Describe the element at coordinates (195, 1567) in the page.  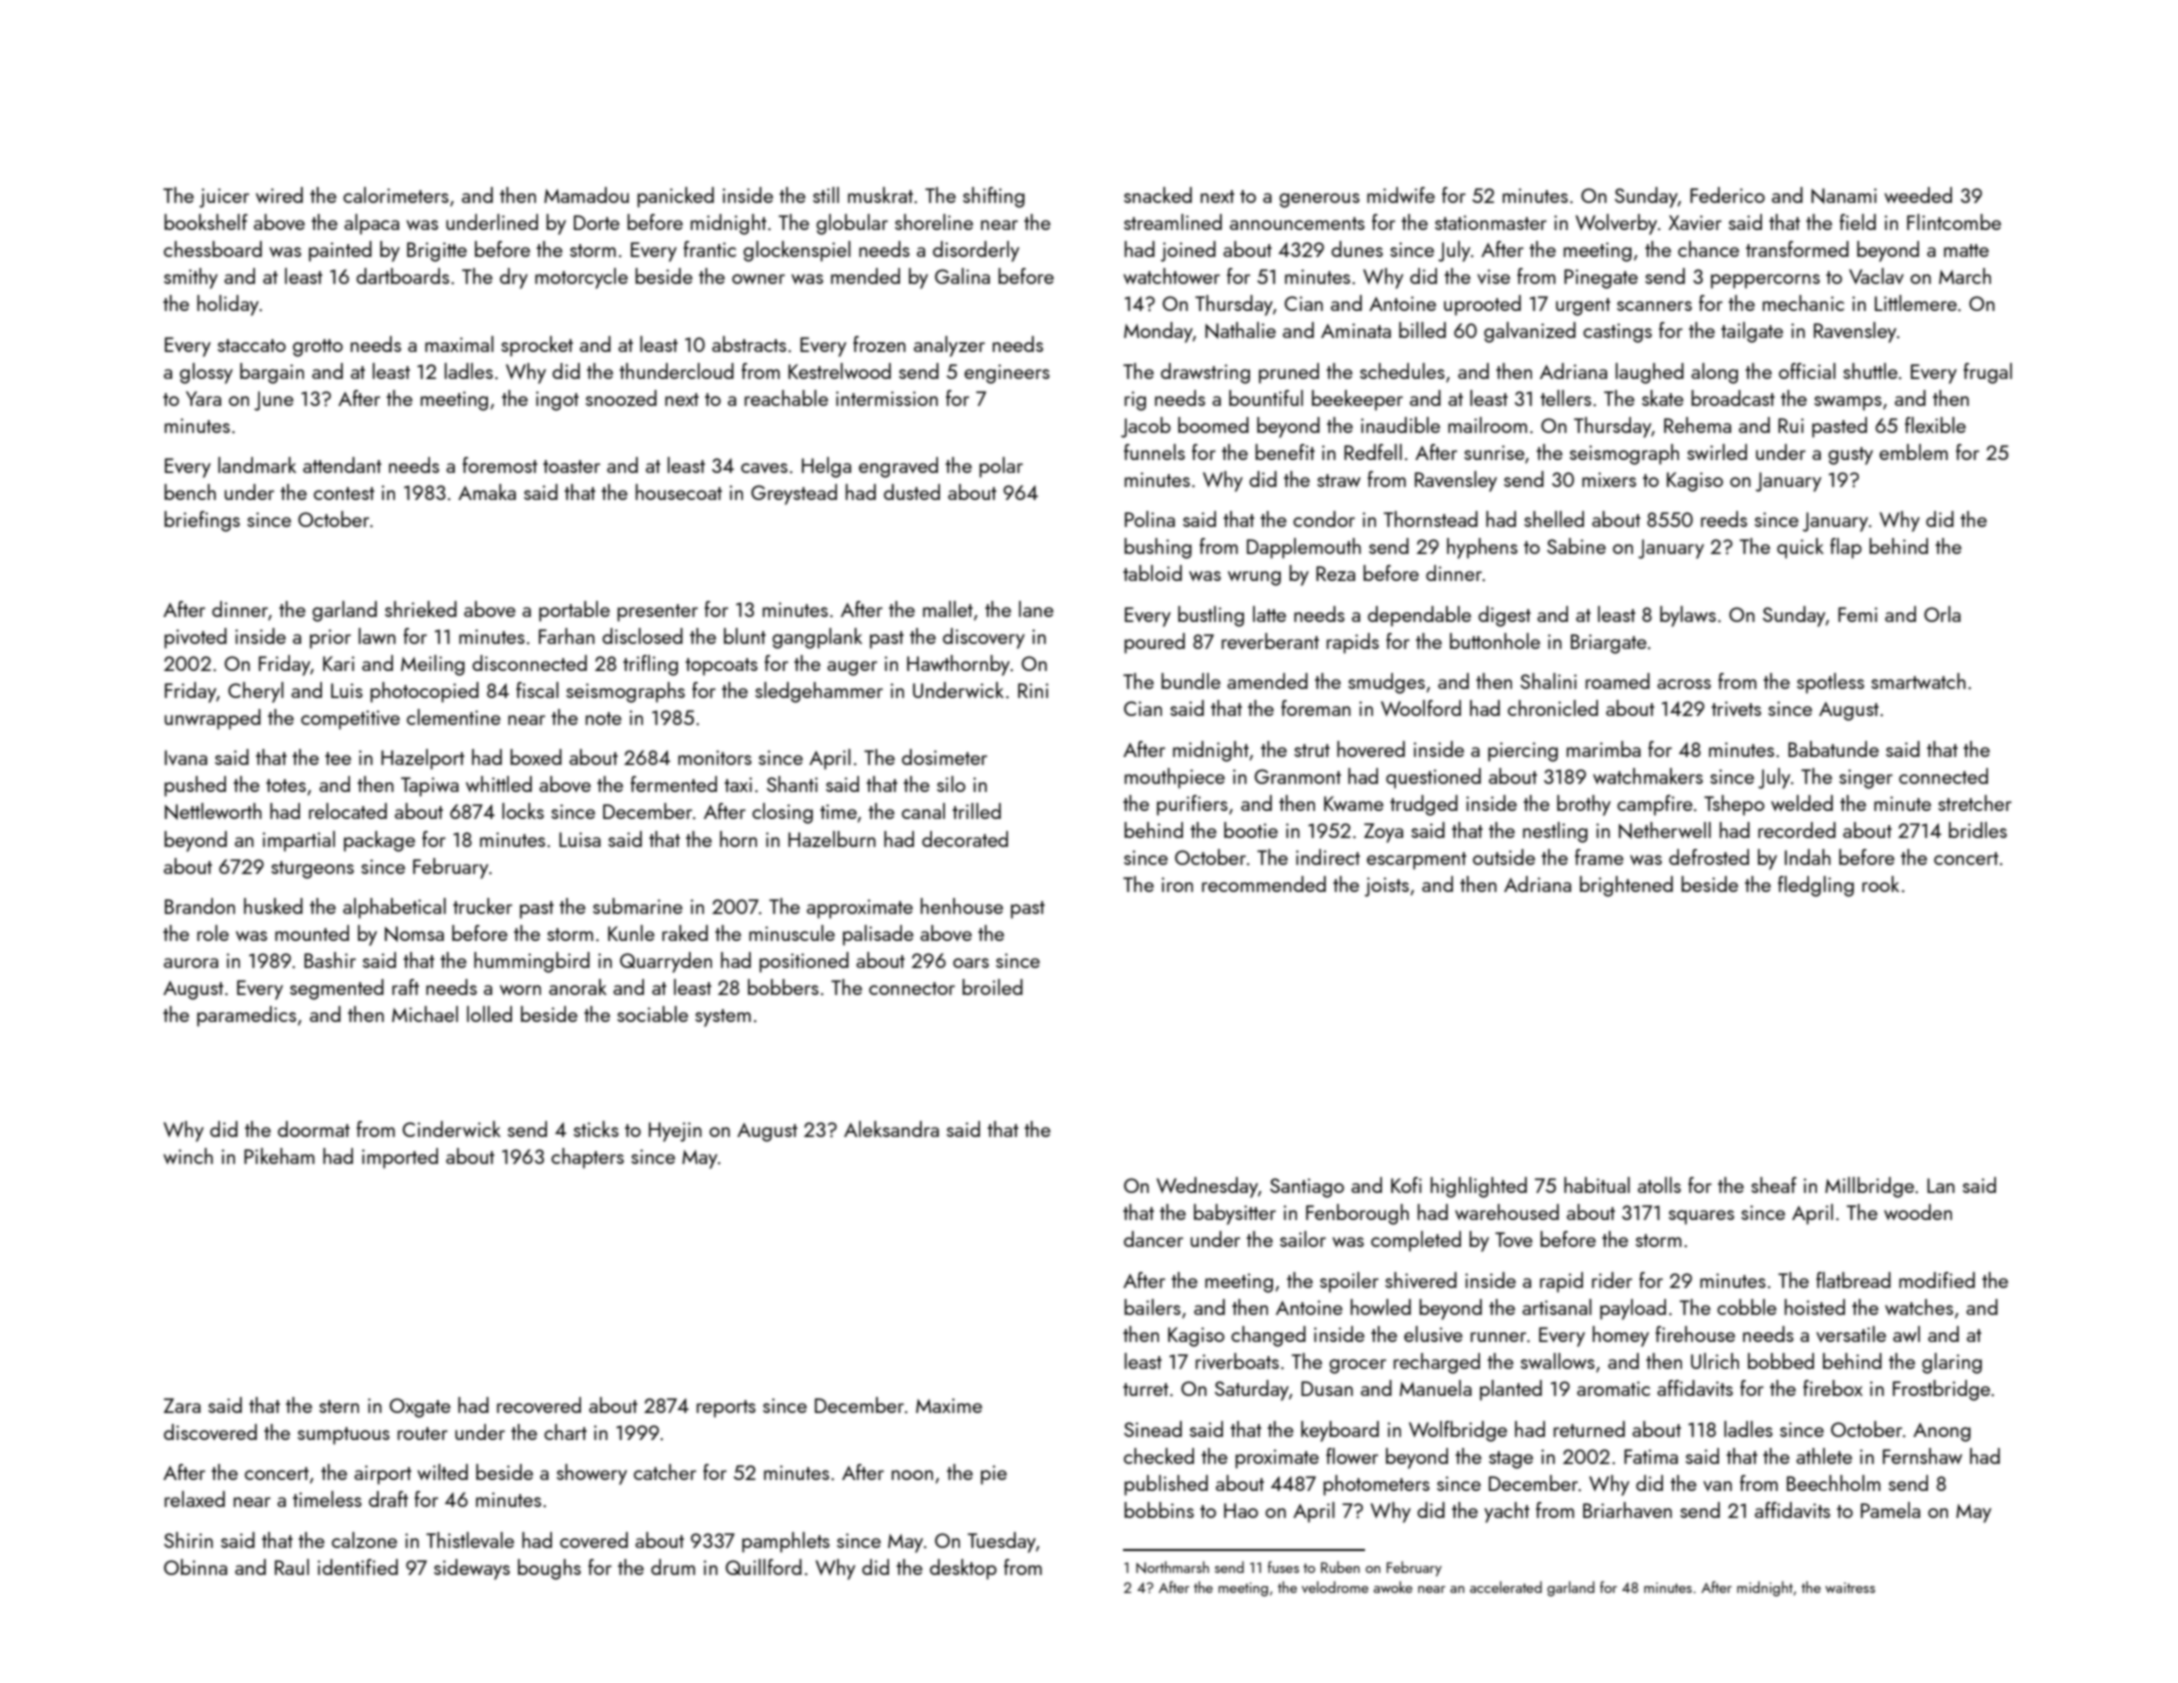
I see `Obinna` at that location.
